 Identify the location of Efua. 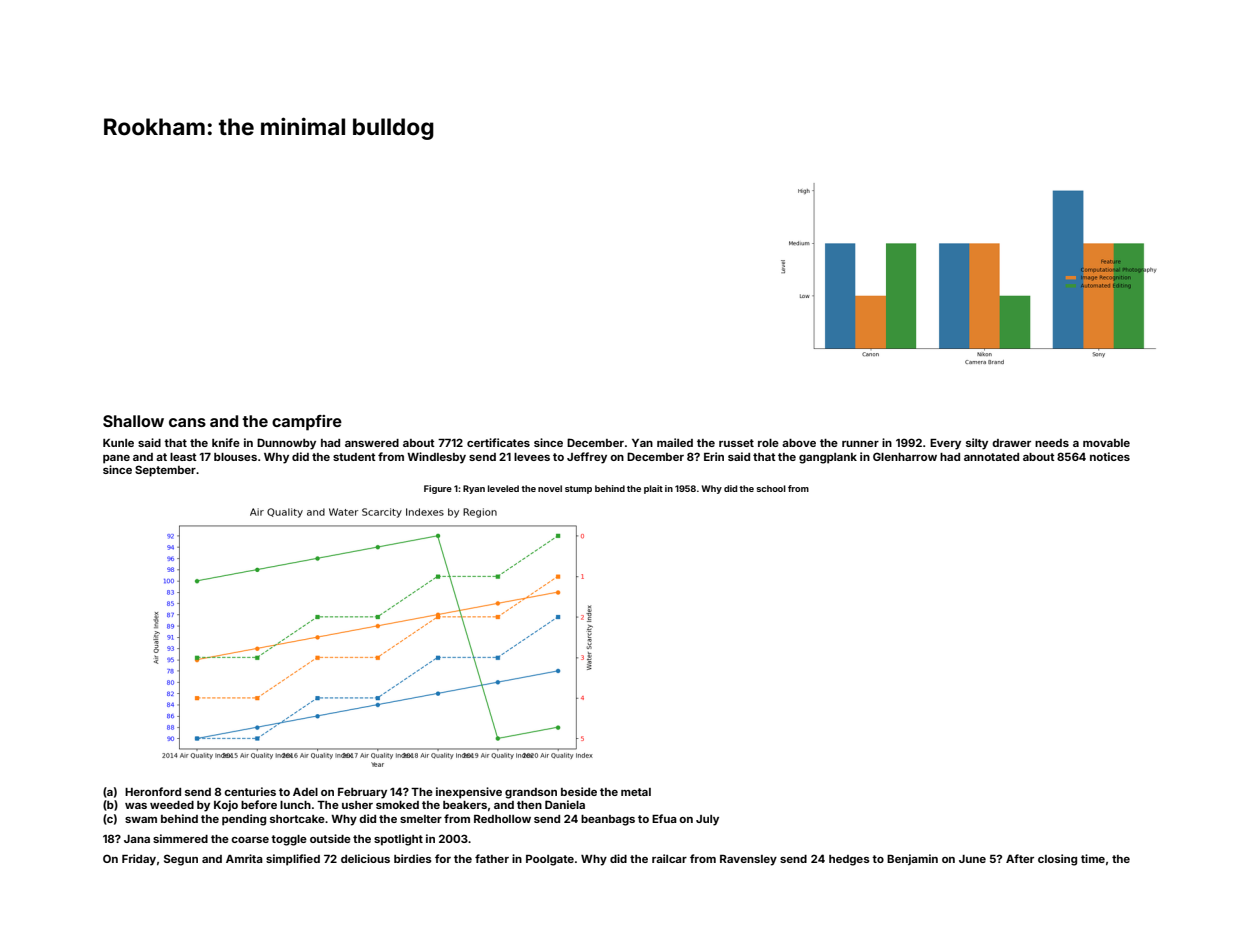
(664, 818).
